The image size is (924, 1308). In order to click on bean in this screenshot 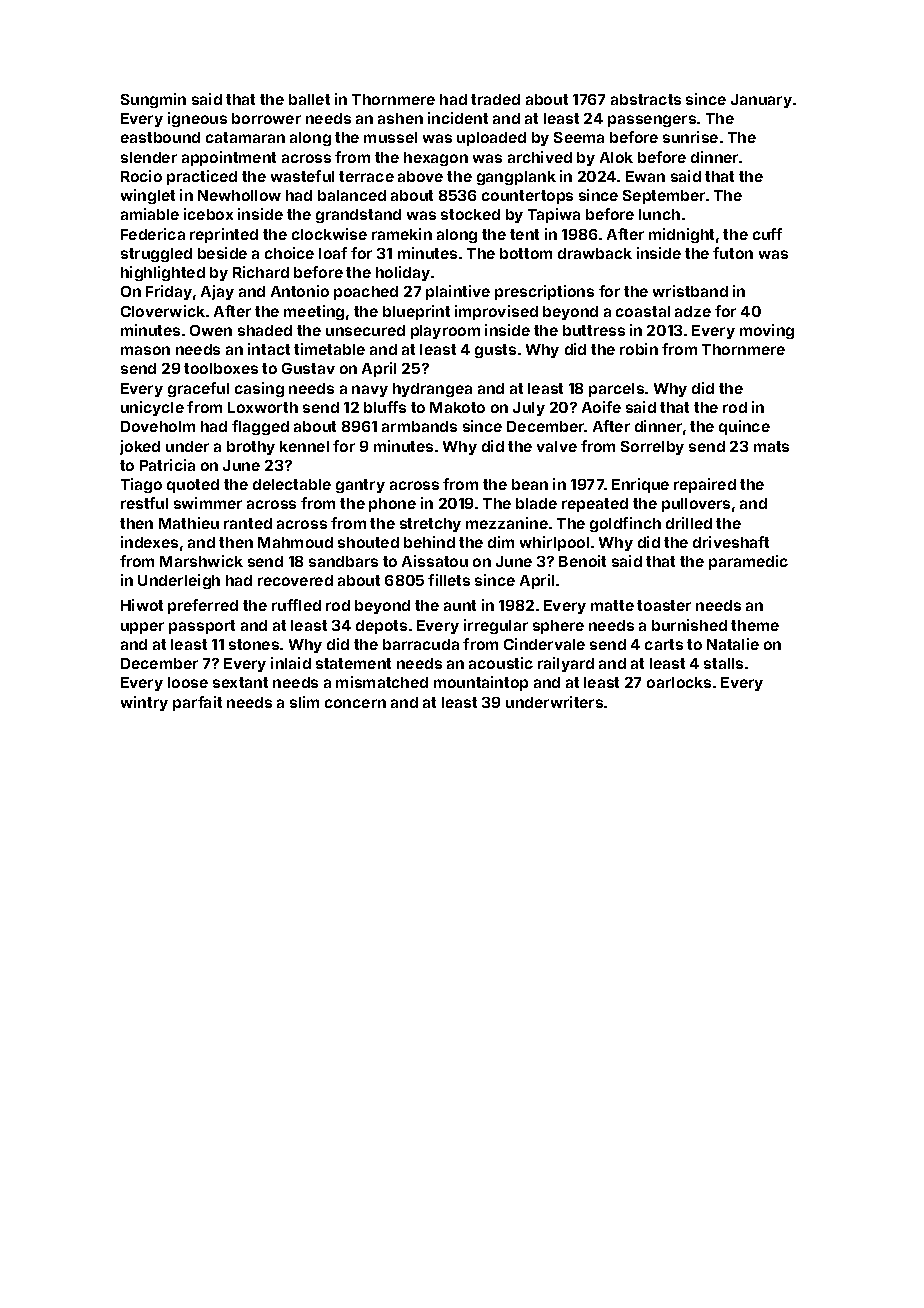, I will do `click(530, 484)`.
